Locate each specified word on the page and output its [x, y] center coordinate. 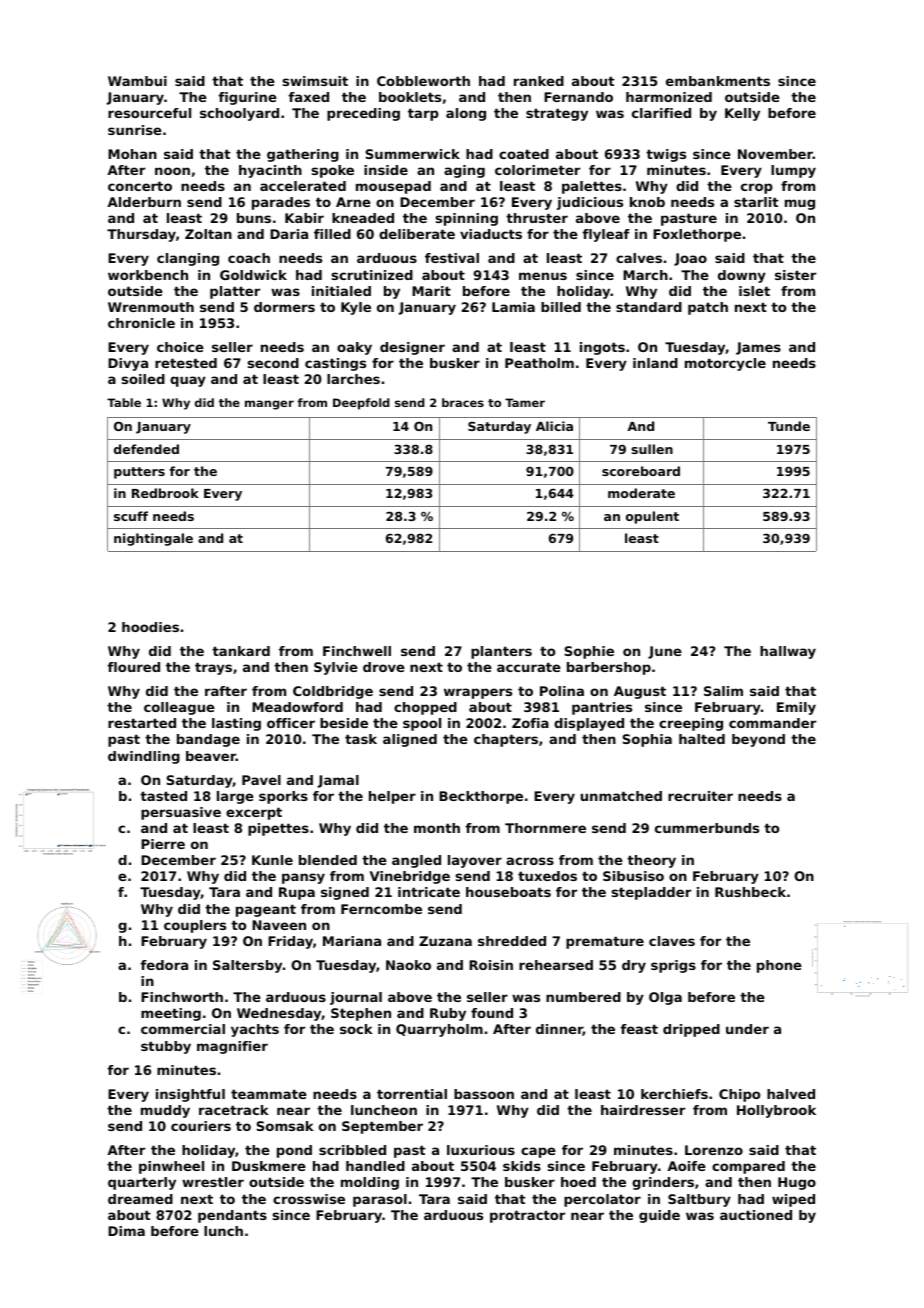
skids [522, 1166]
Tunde [789, 426]
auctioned [756, 1215]
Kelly [742, 114]
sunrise [135, 130]
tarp [423, 114]
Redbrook [165, 493]
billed [561, 307]
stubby [166, 1047]
